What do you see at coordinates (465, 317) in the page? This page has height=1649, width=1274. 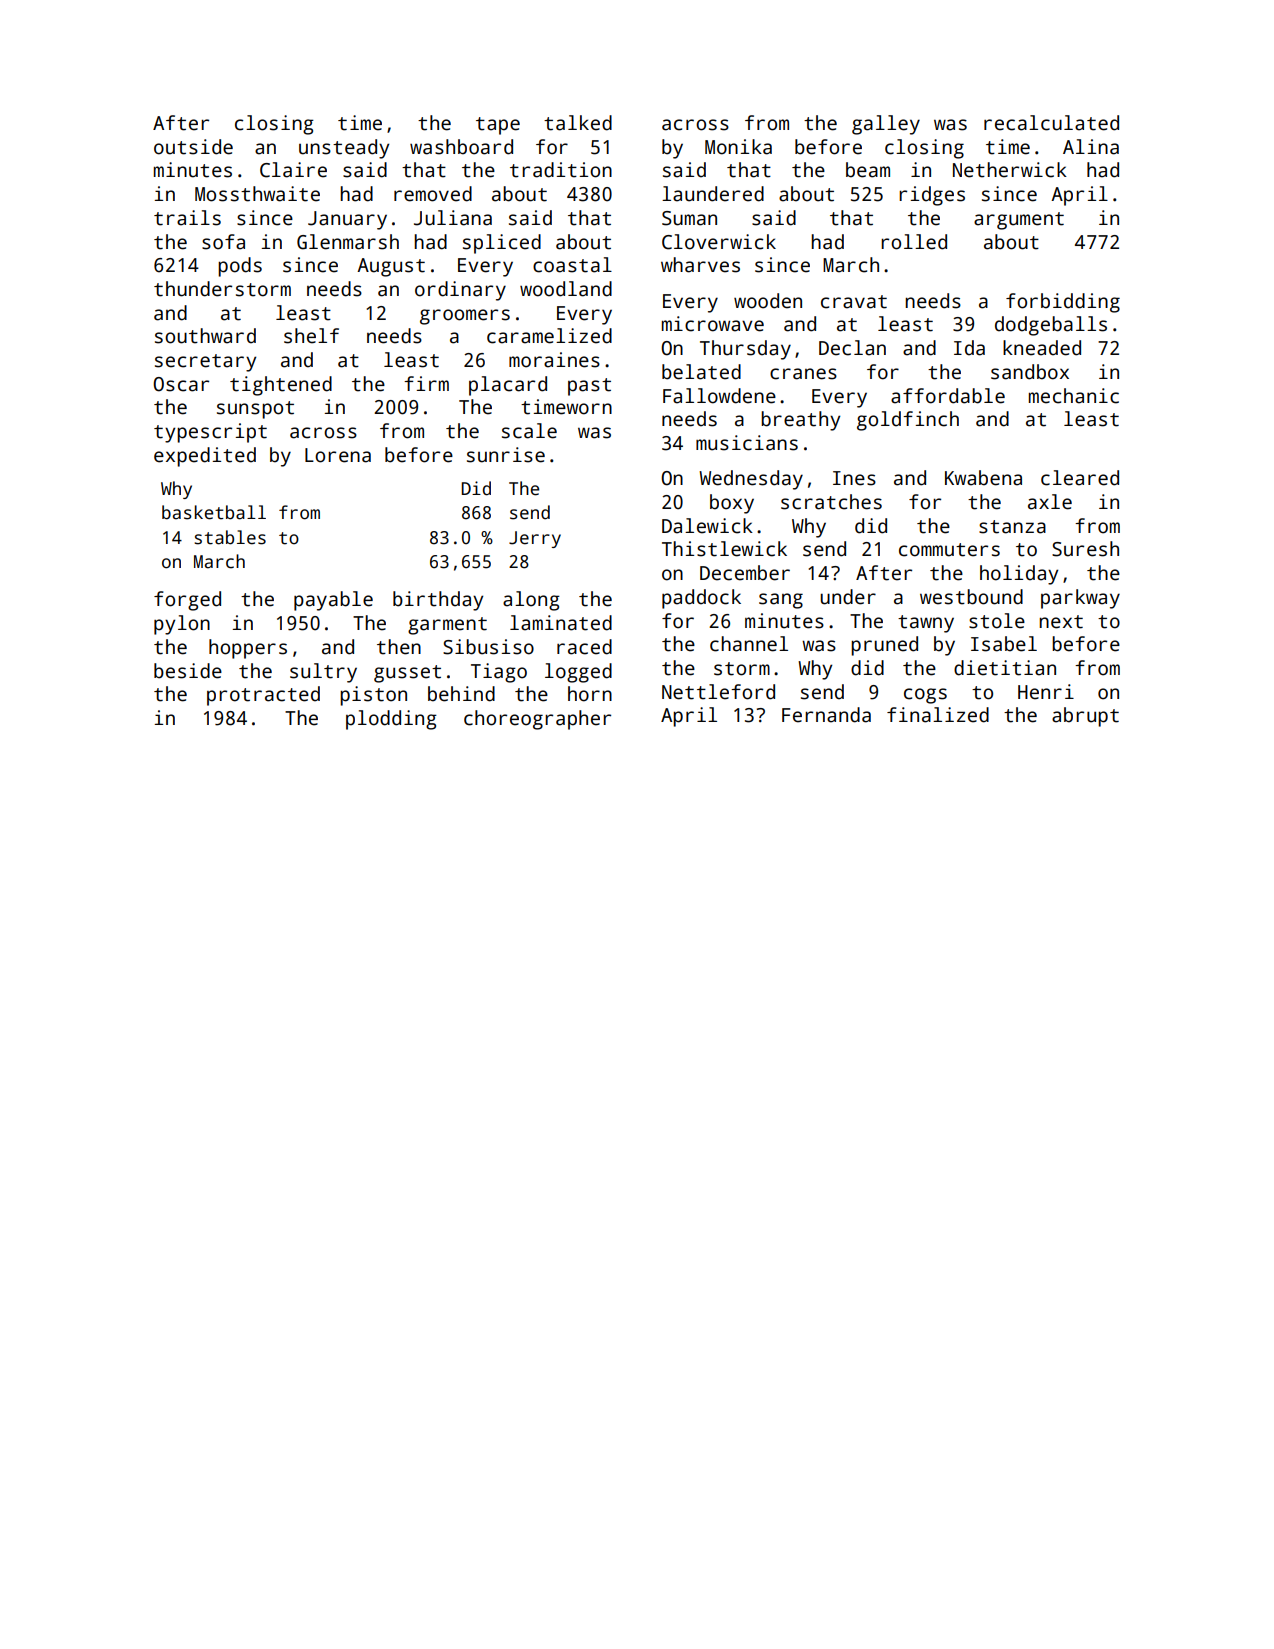 I see `groomers` at bounding box center [465, 317].
